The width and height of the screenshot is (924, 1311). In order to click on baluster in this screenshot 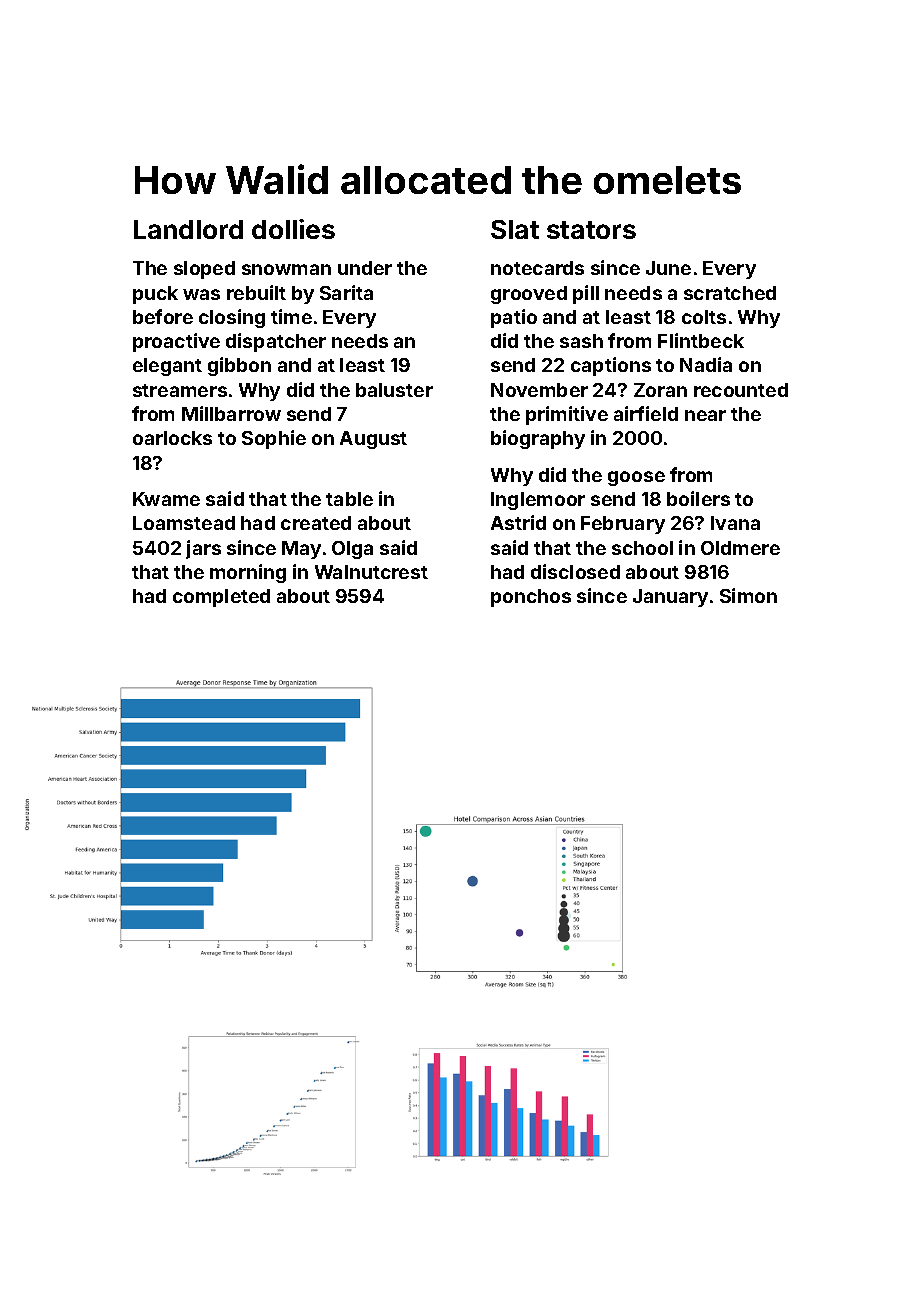, I will do `click(394, 390)`.
